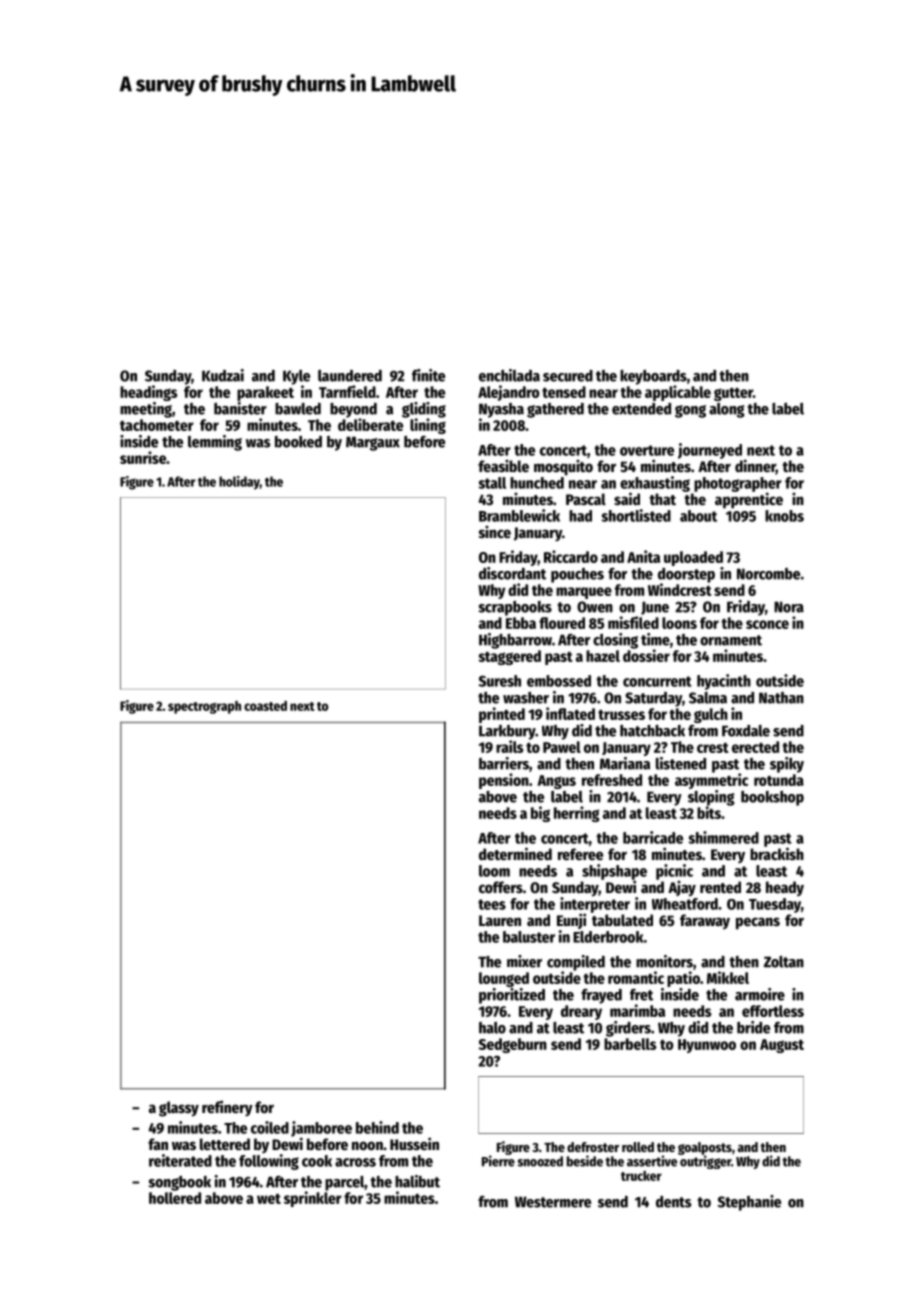  I want to click on that, so click(662, 499).
